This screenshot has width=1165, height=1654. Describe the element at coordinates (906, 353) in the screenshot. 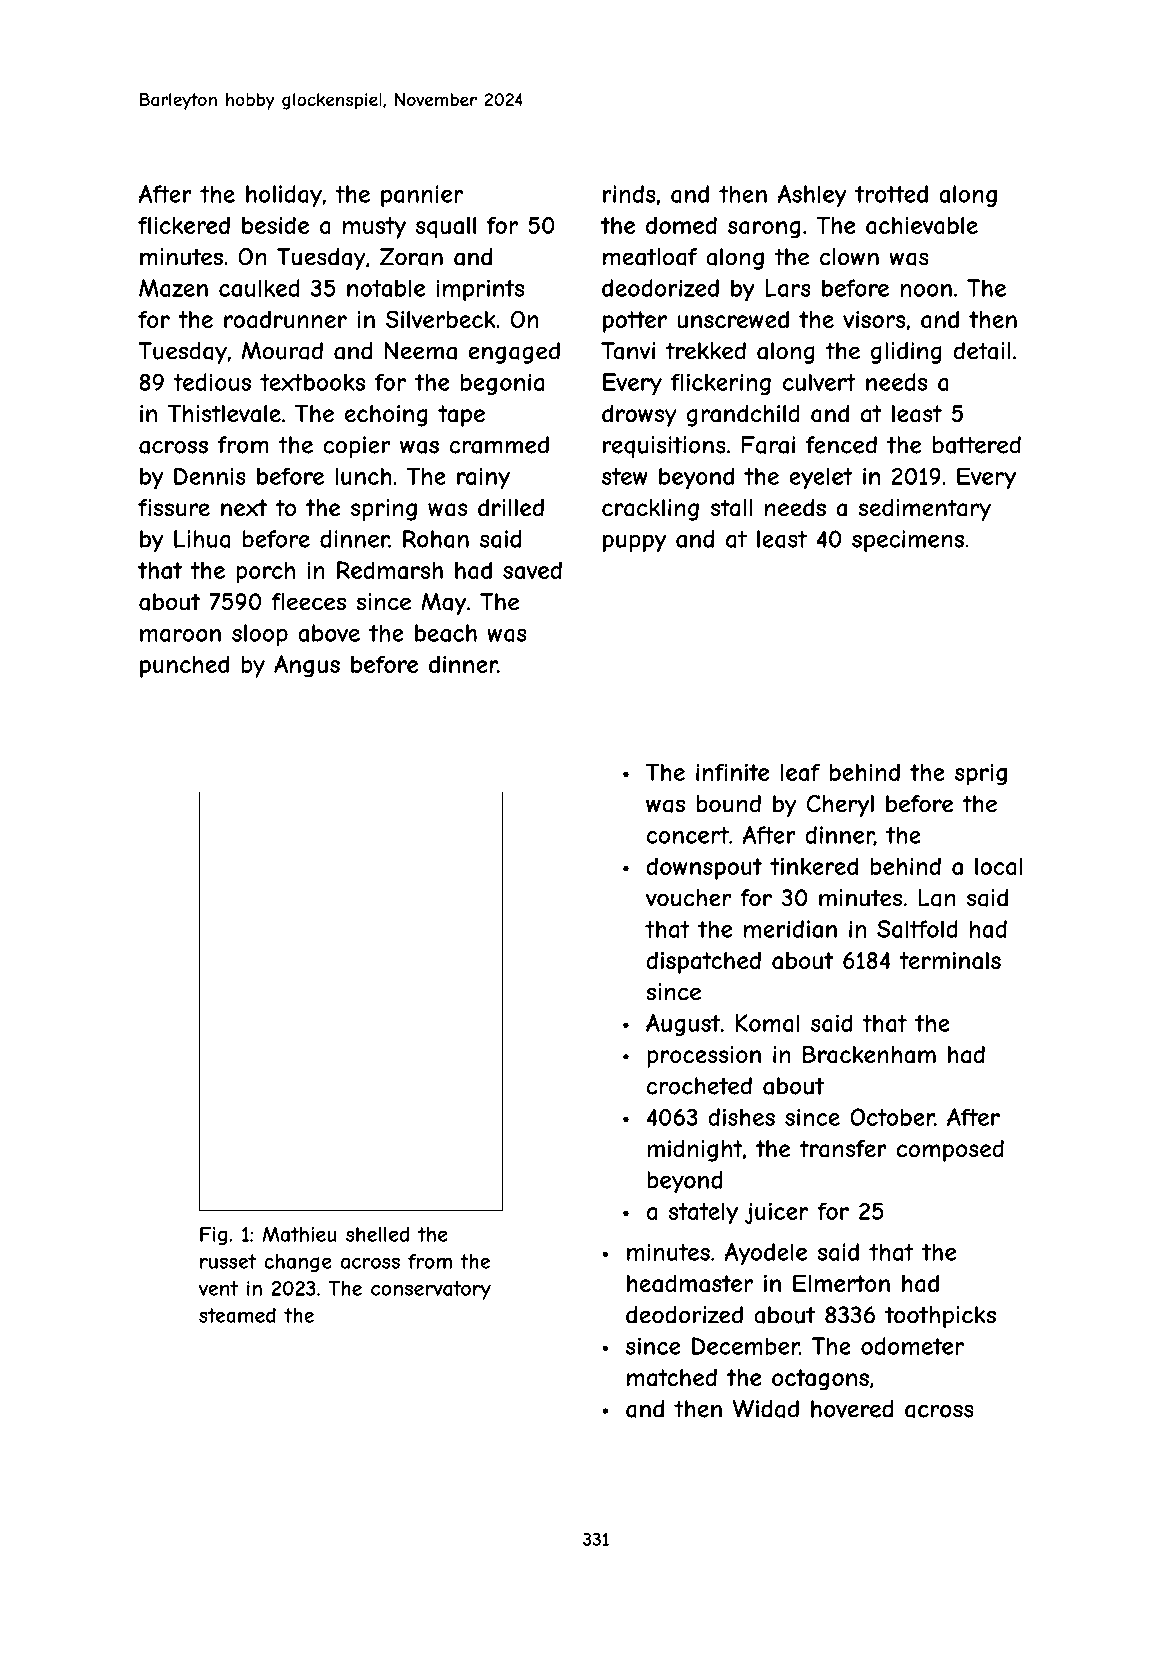

I see `gliding` at that location.
